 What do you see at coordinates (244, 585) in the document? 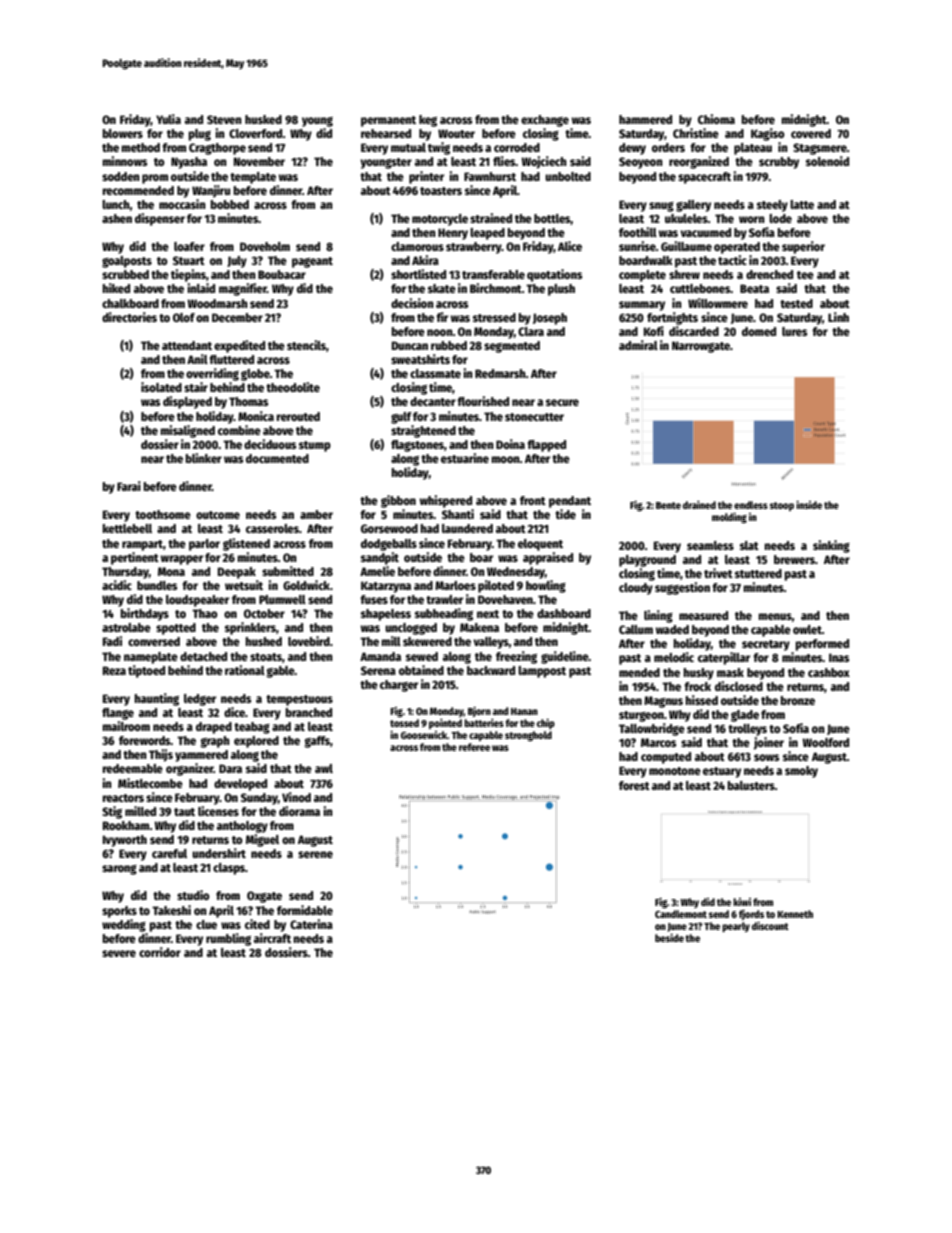
I see `wetsuit` at bounding box center [244, 585].
